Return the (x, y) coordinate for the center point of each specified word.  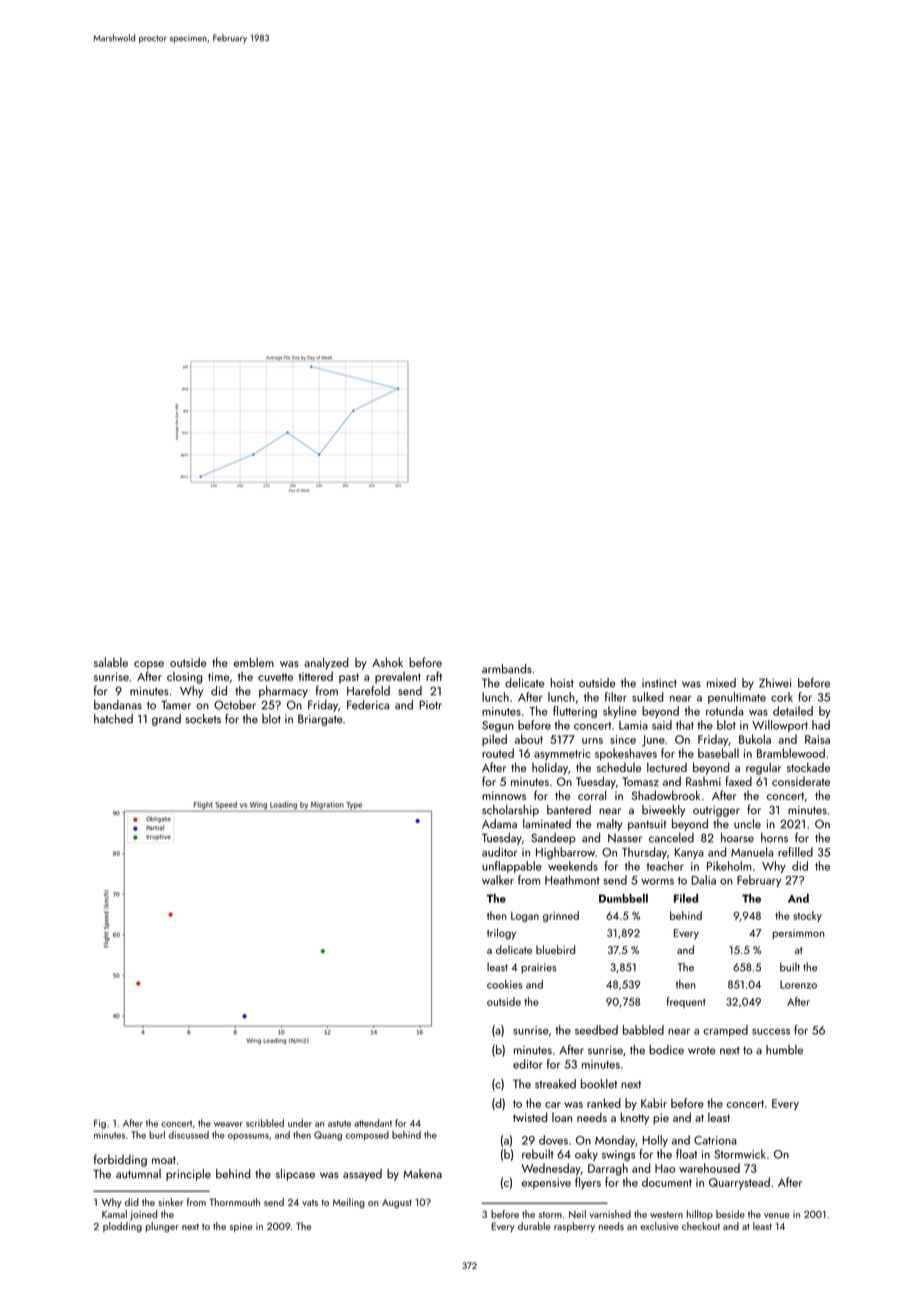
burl (157, 1135)
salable (111, 662)
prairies (538, 968)
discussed (189, 1135)
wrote (701, 1051)
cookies (504, 984)
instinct (659, 683)
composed (367, 1136)
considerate (801, 781)
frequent (686, 1002)
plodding (122, 1227)
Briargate (320, 720)
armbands (507, 669)
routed (498, 753)
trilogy (501, 934)
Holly (655, 1141)
